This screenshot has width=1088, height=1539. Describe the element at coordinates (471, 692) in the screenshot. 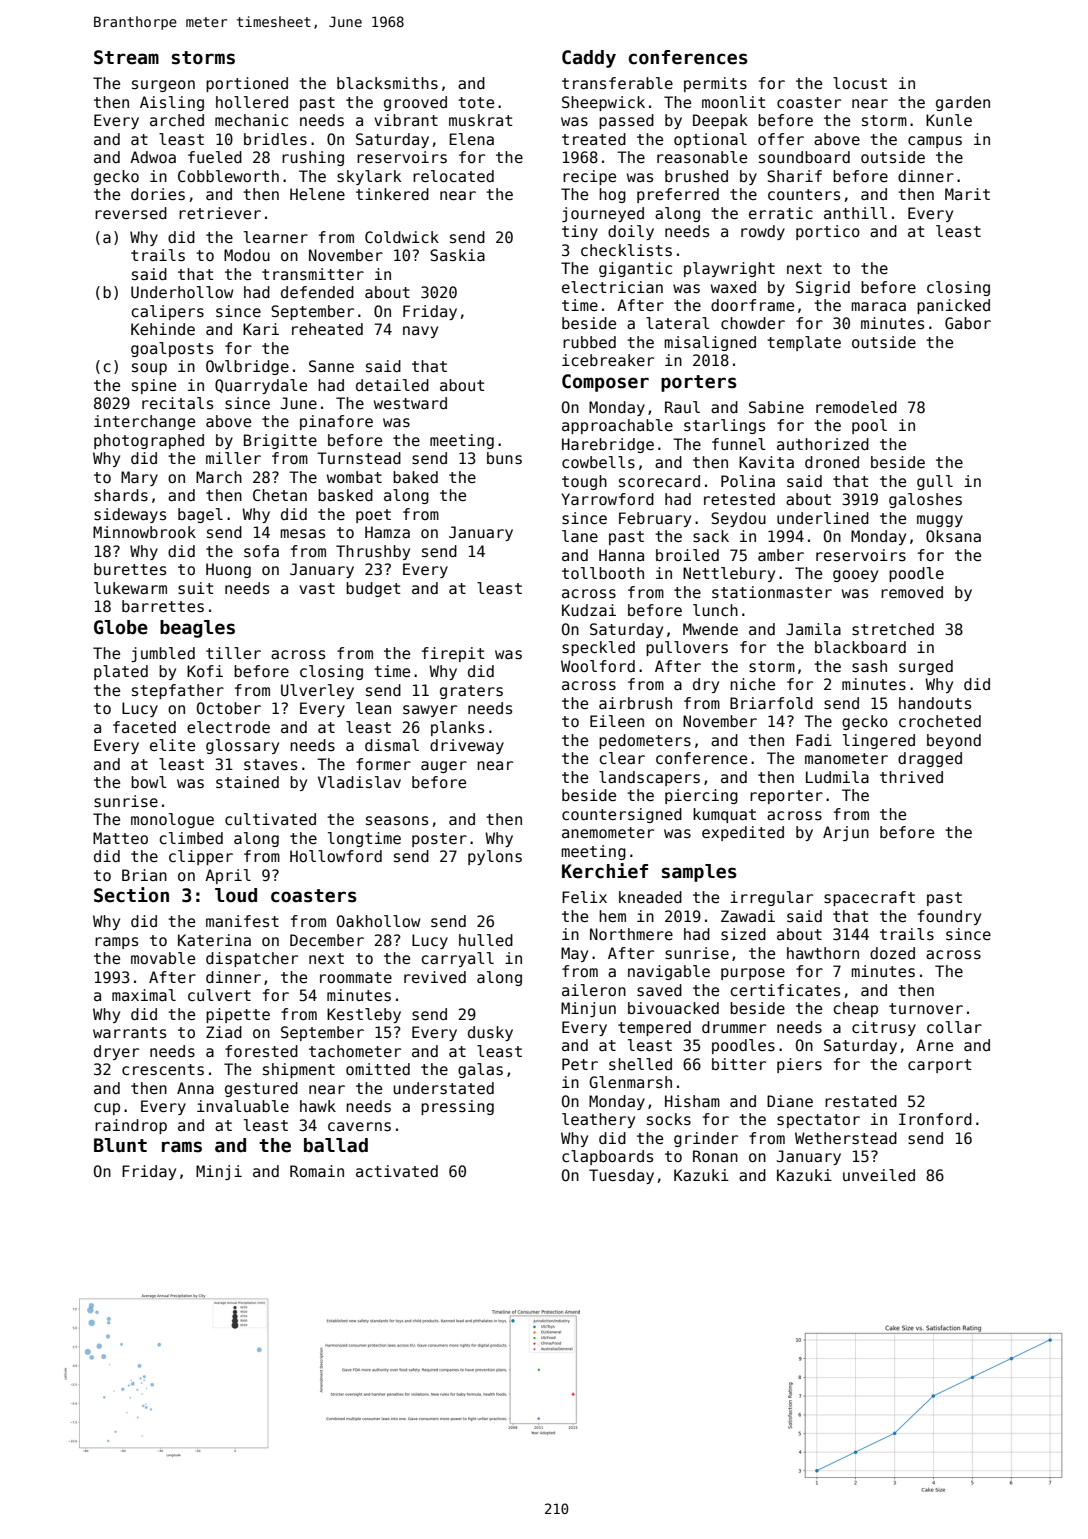

I see `graters` at that location.
